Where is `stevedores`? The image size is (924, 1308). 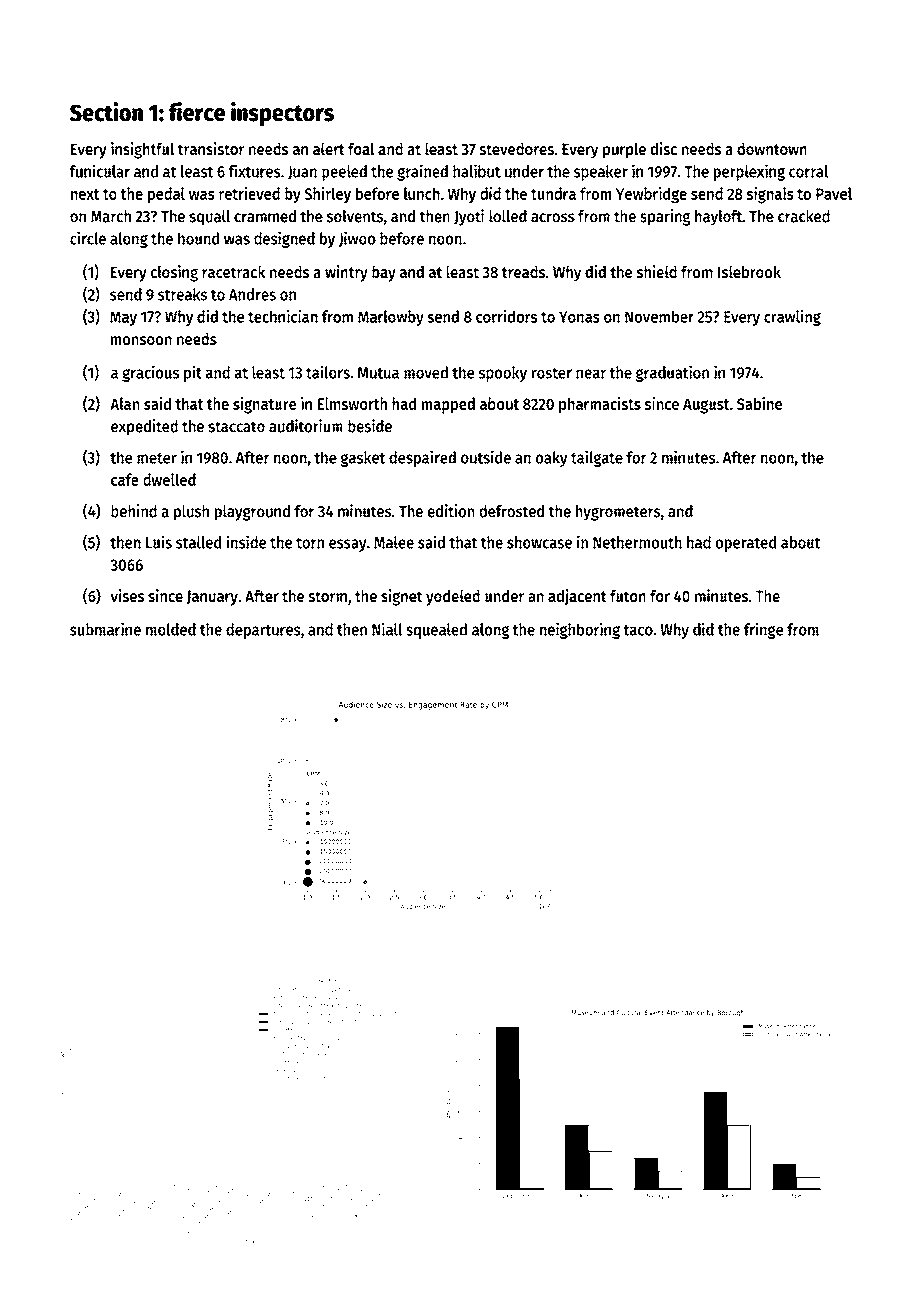 stevedores is located at coordinates (516, 149).
